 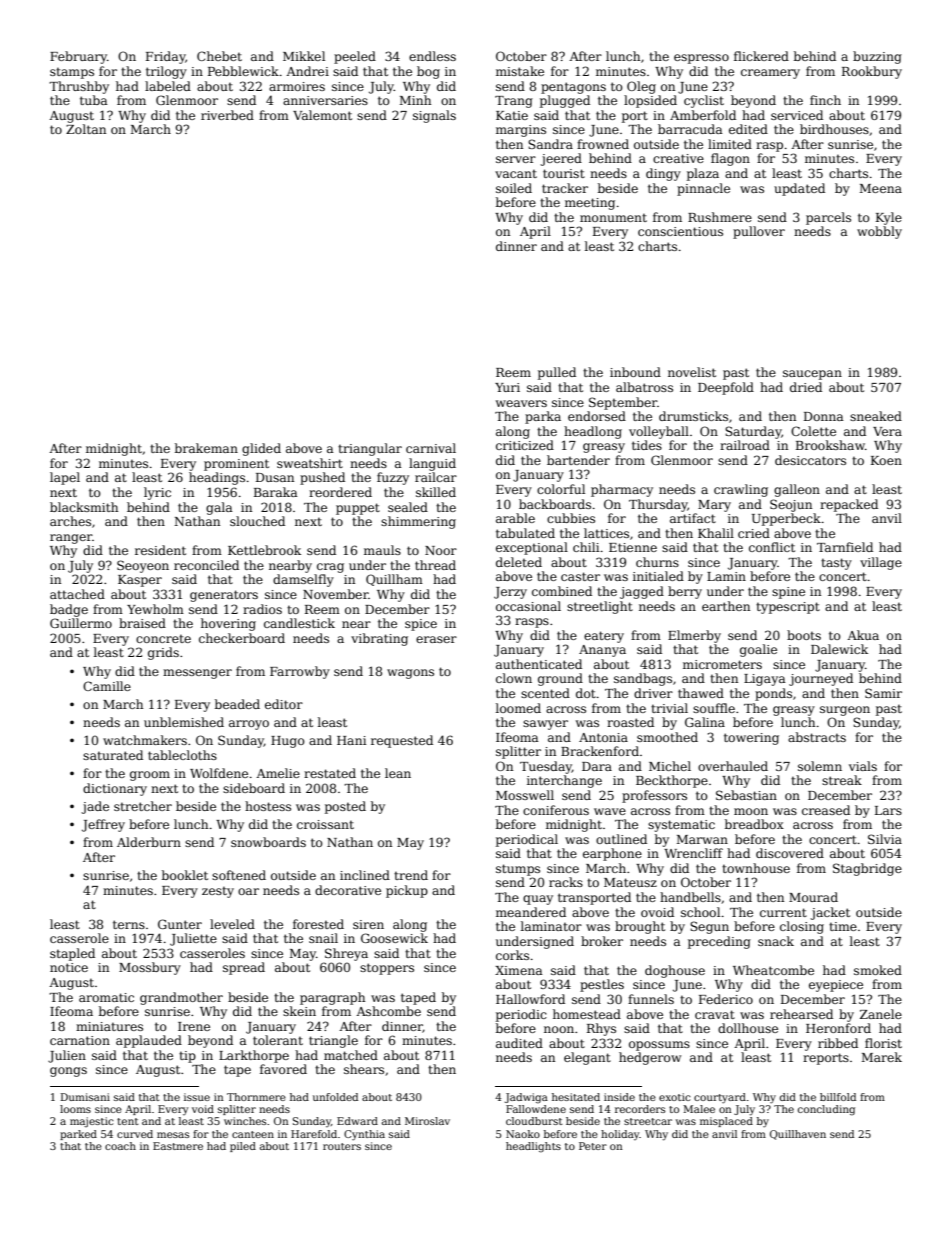 I want to click on arches, so click(x=70, y=521).
